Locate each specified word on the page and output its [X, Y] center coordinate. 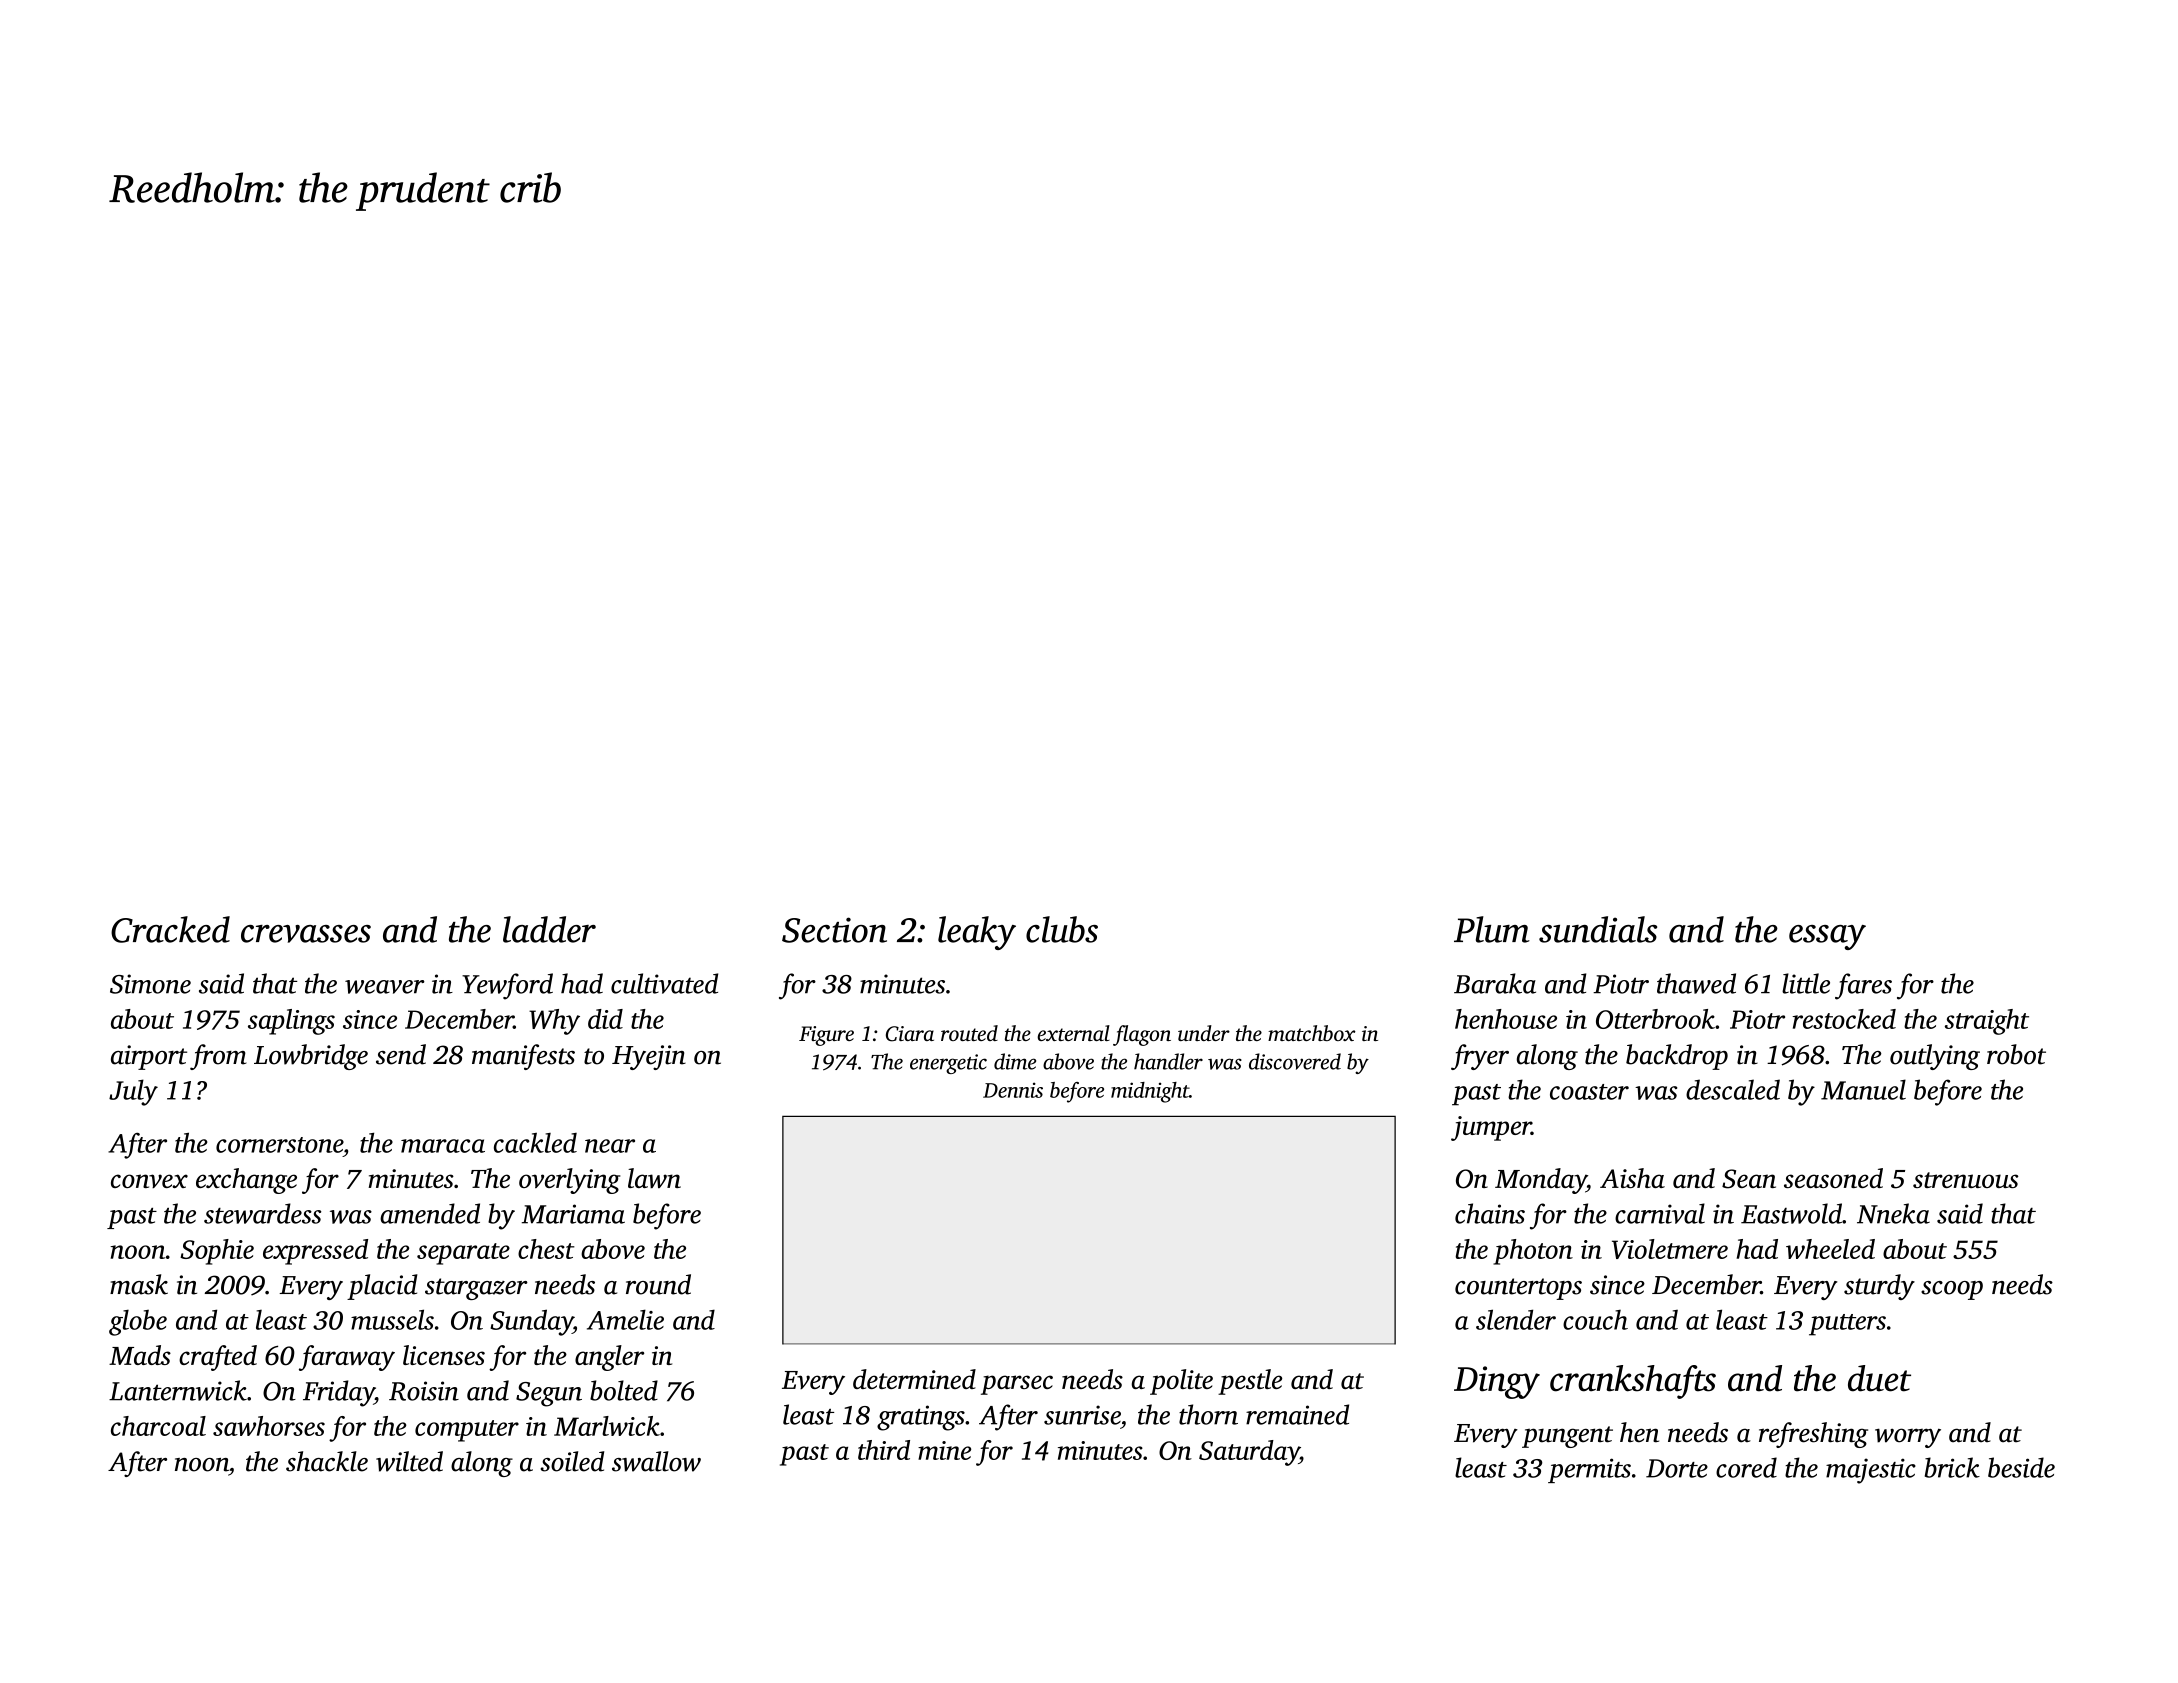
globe [138, 1322]
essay [1827, 937]
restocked [1844, 1019]
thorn [1208, 1414]
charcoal [158, 1426]
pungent [1567, 1437]
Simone [150, 984]
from [218, 1057]
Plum [1492, 929]
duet [1879, 1378]
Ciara [910, 1034]
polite [1181, 1382]
